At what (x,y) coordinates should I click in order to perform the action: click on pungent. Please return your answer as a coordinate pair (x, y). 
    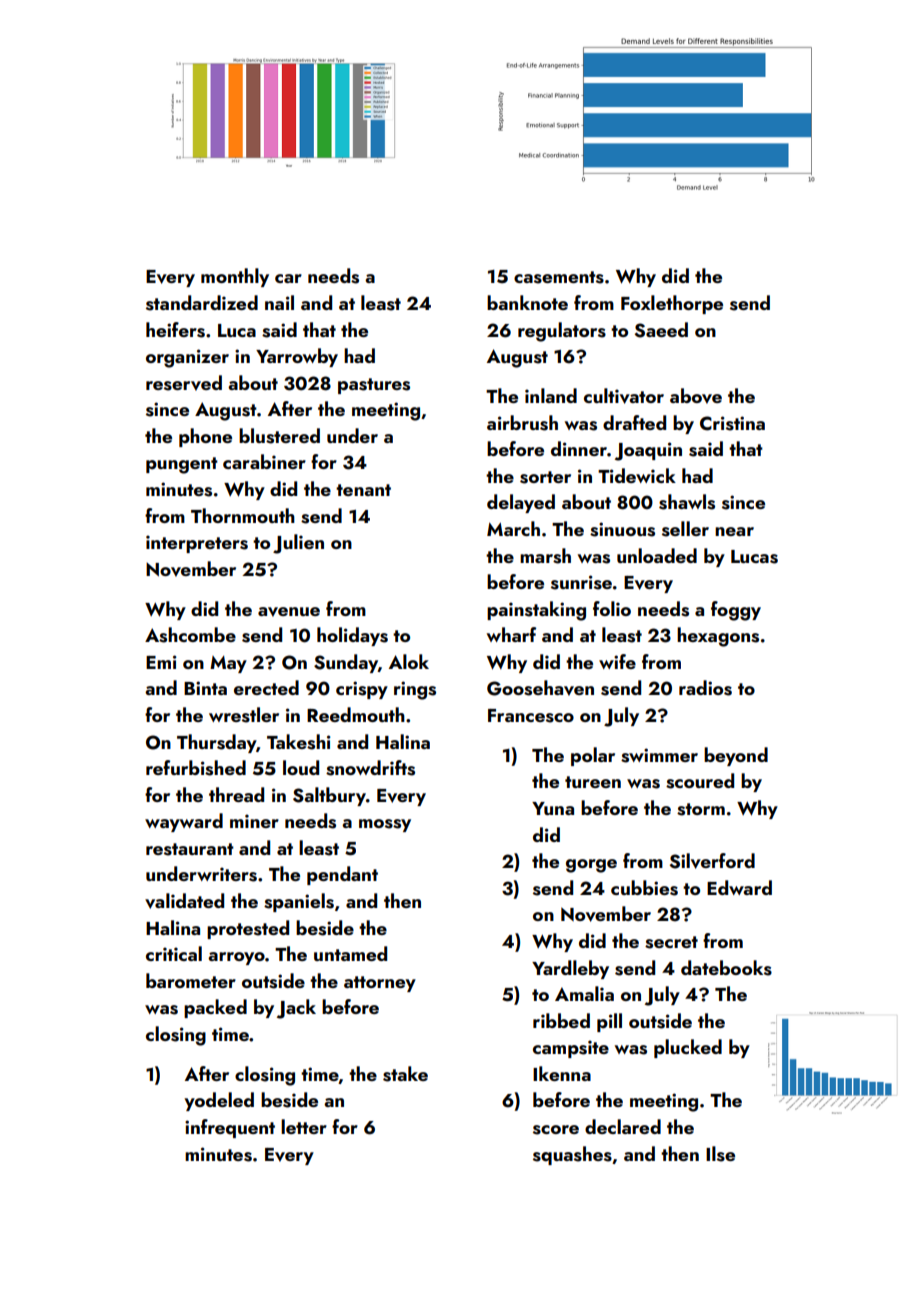
    Looking at the image, I should click on (182, 465).
